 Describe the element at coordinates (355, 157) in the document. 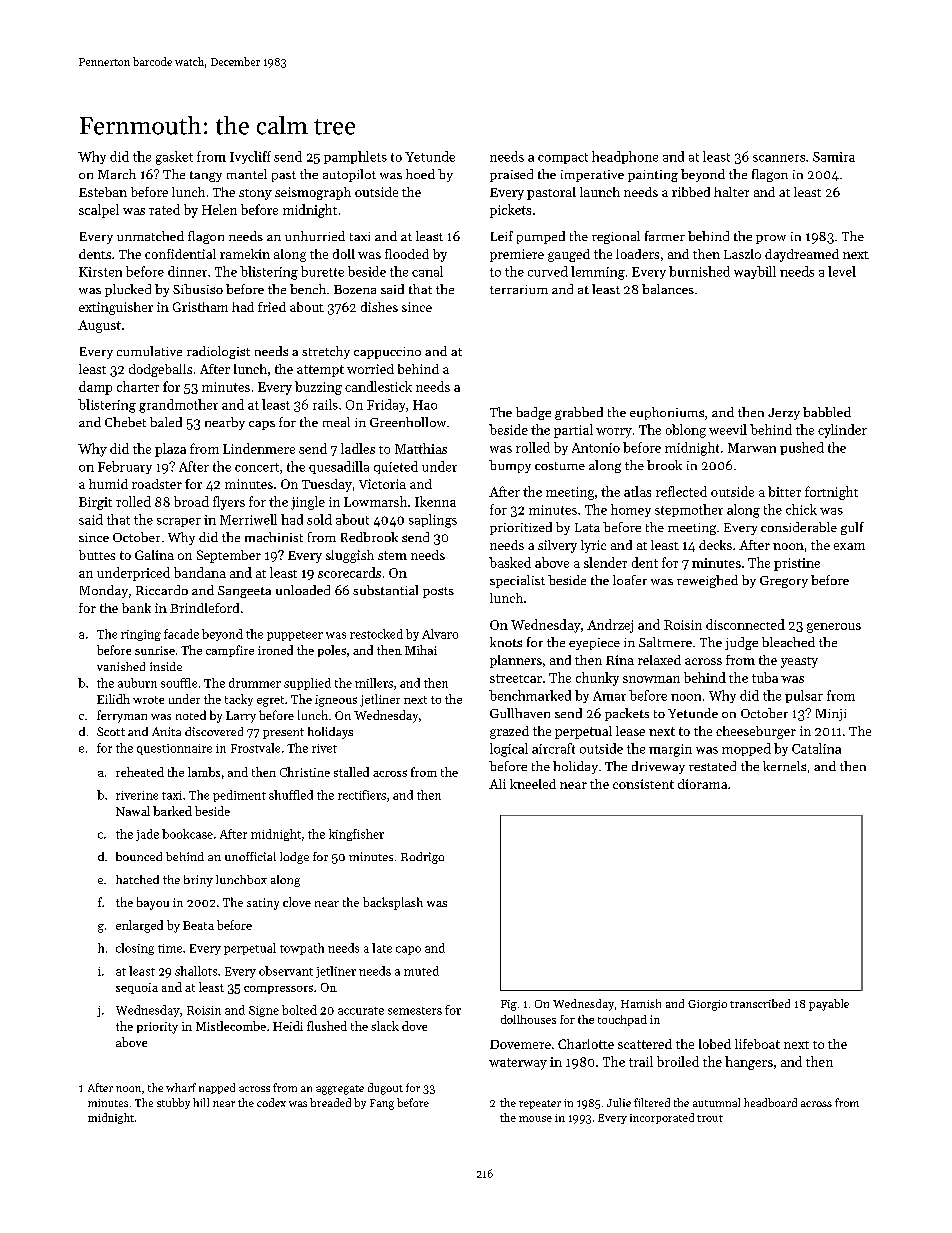

I see `pamphlets` at that location.
